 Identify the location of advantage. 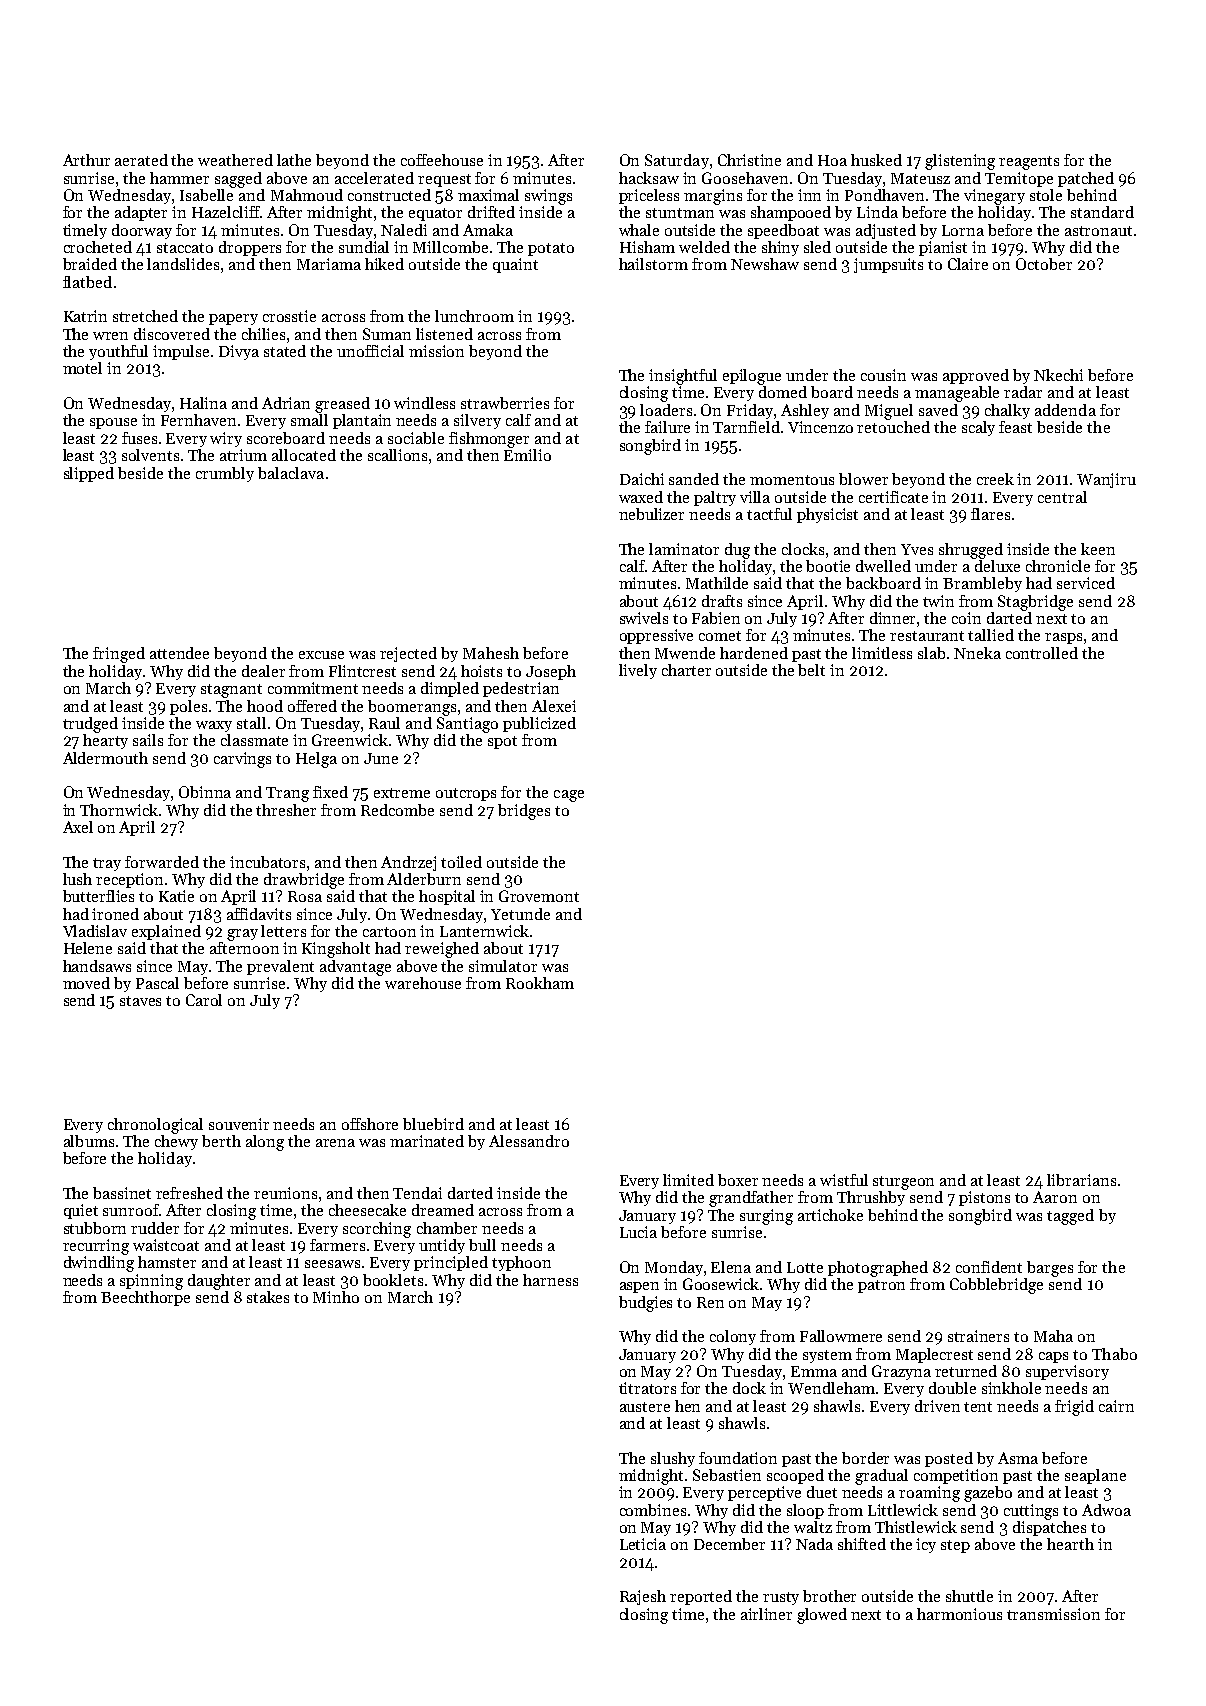
(355, 968).
